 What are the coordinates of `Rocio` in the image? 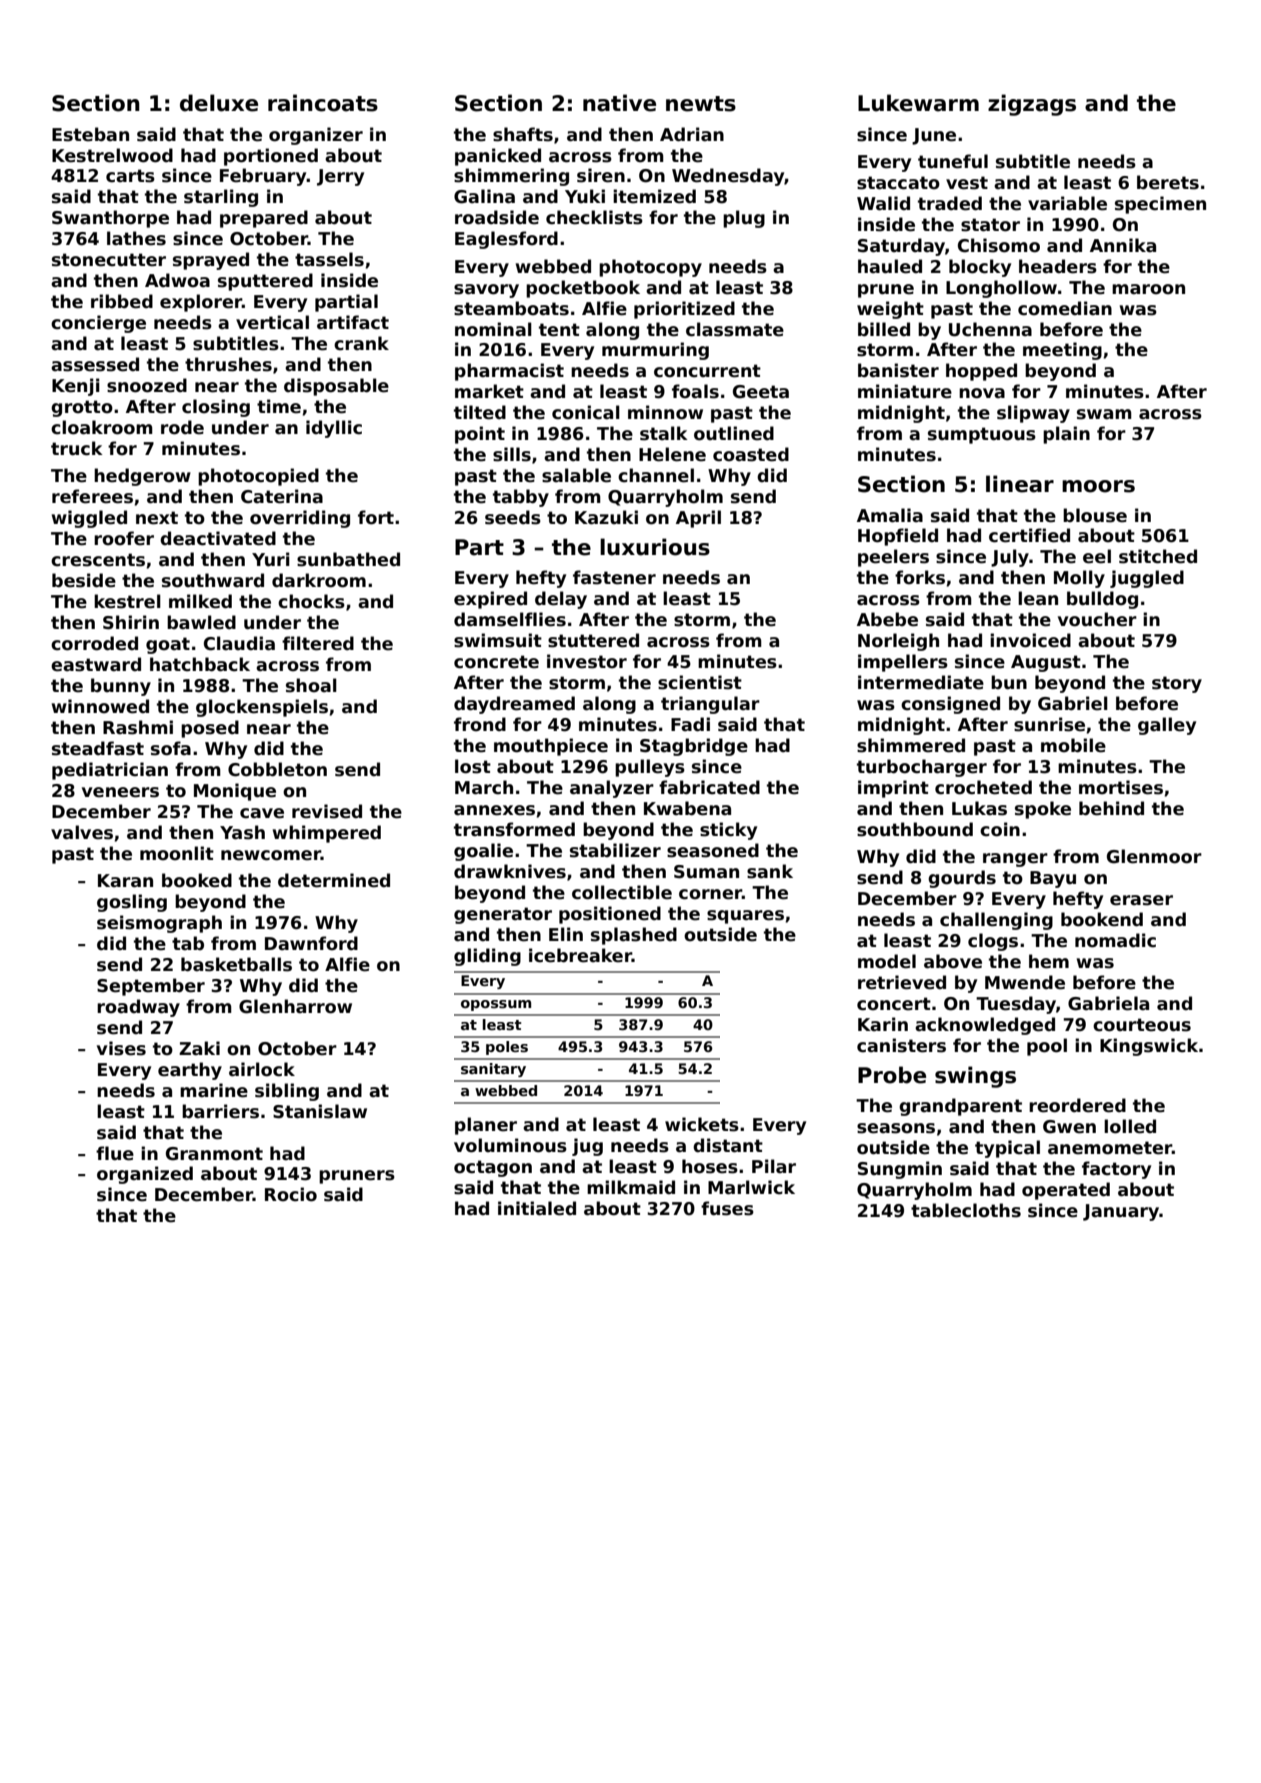 It's located at (291, 1194).
